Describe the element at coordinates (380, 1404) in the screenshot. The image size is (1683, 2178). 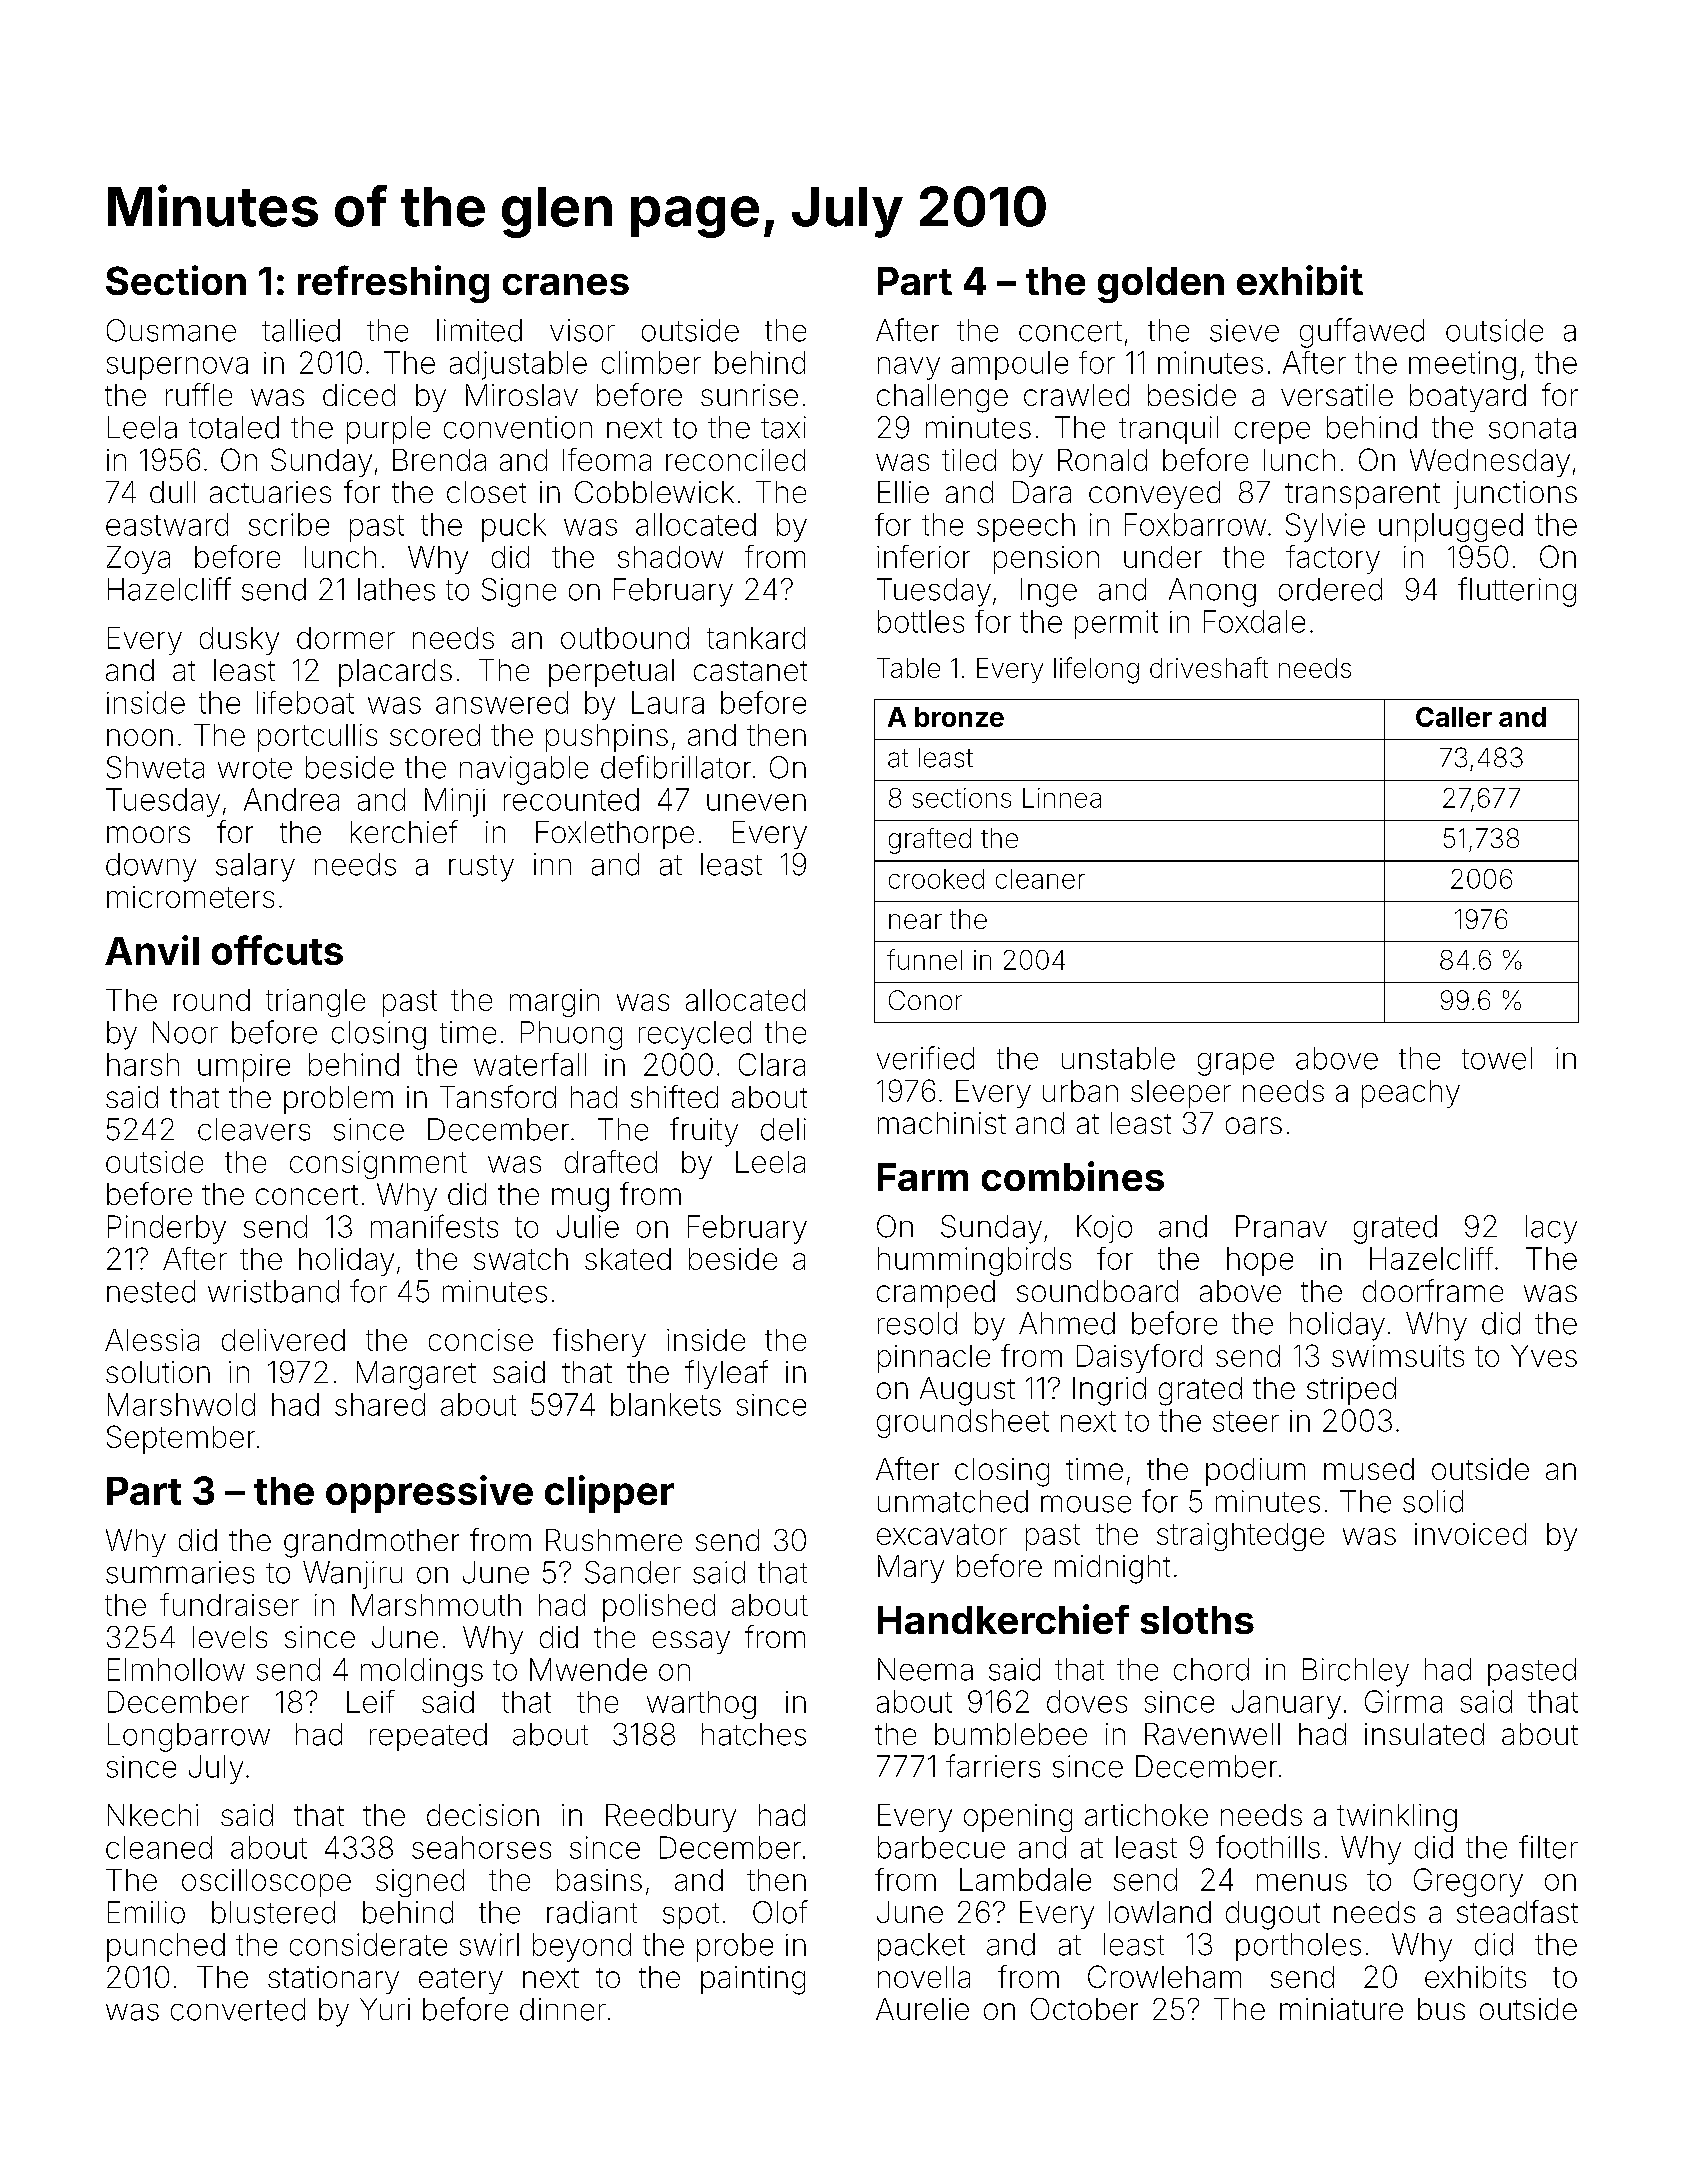
I see `shared` at that location.
